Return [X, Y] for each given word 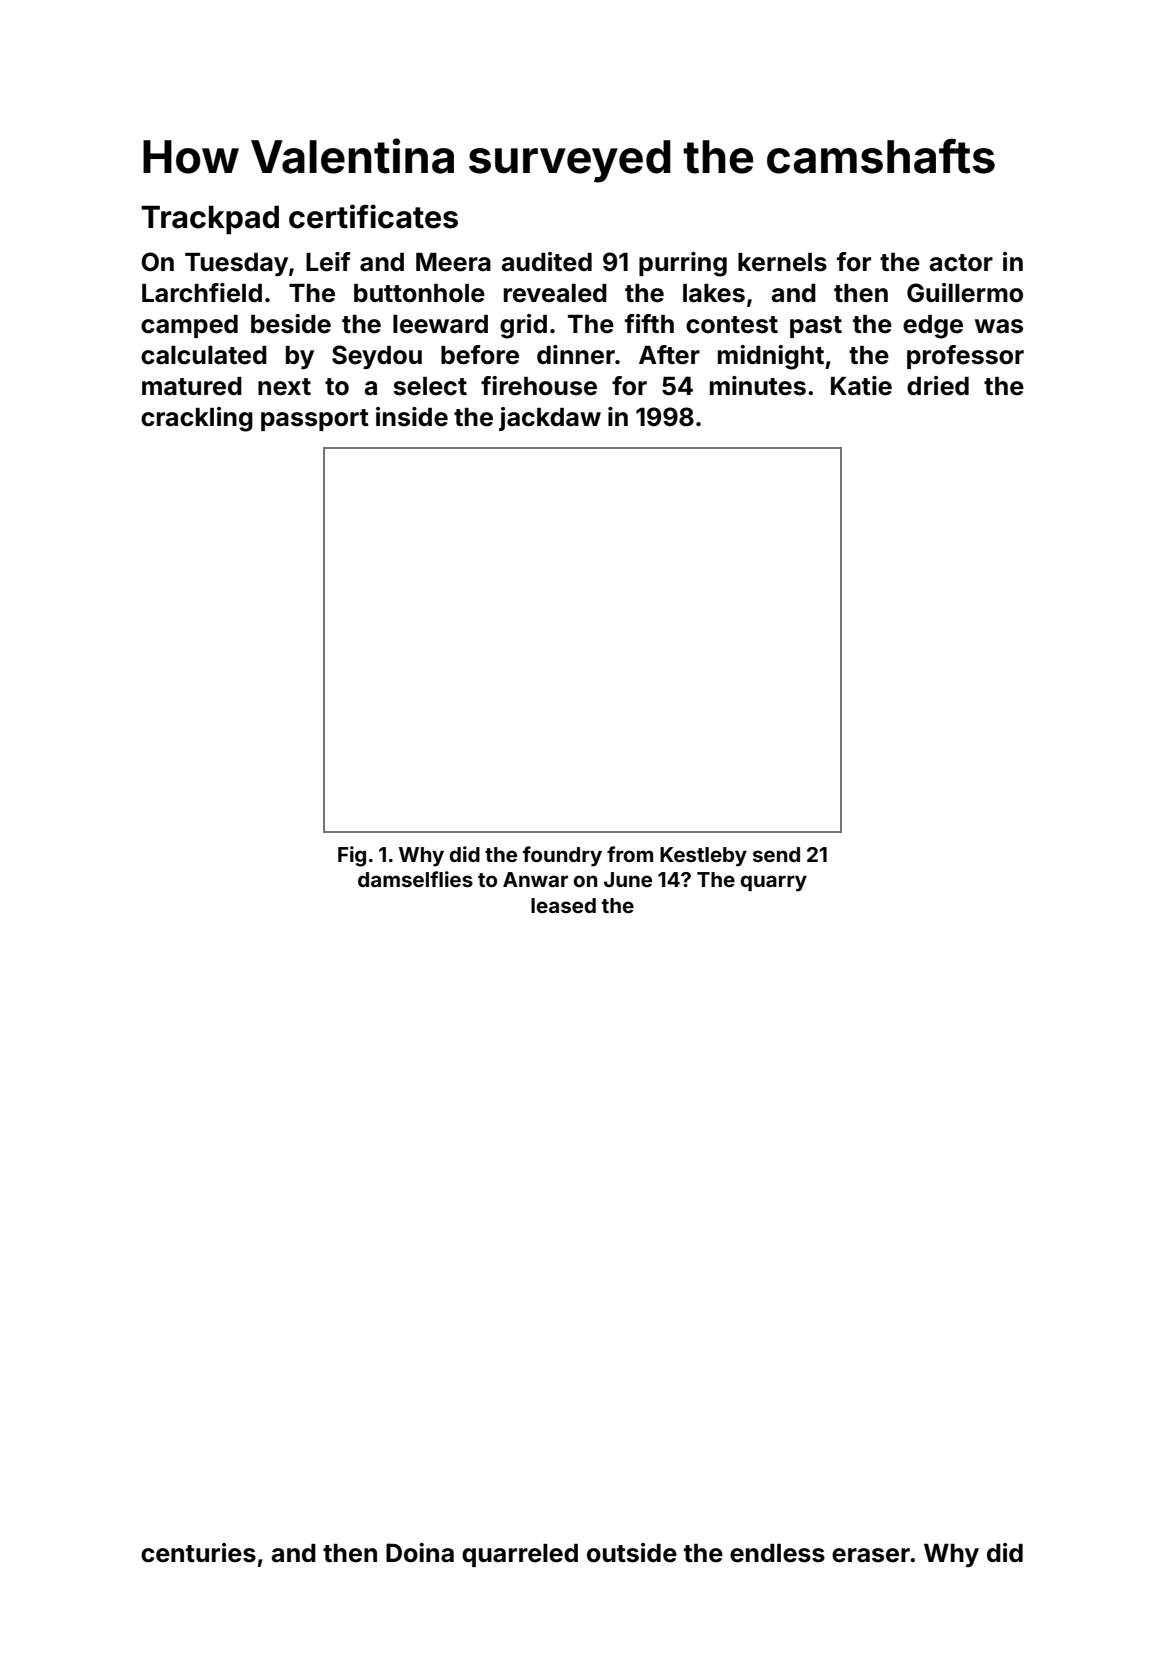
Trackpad [210, 220]
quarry [773, 883]
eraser [871, 1555]
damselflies [415, 879]
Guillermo [965, 293]
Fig [352, 856]
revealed [555, 293]
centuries [198, 1553]
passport [315, 420]
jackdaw [550, 419]
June [628, 879]
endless [777, 1553]
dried [938, 386]
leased [563, 905]
